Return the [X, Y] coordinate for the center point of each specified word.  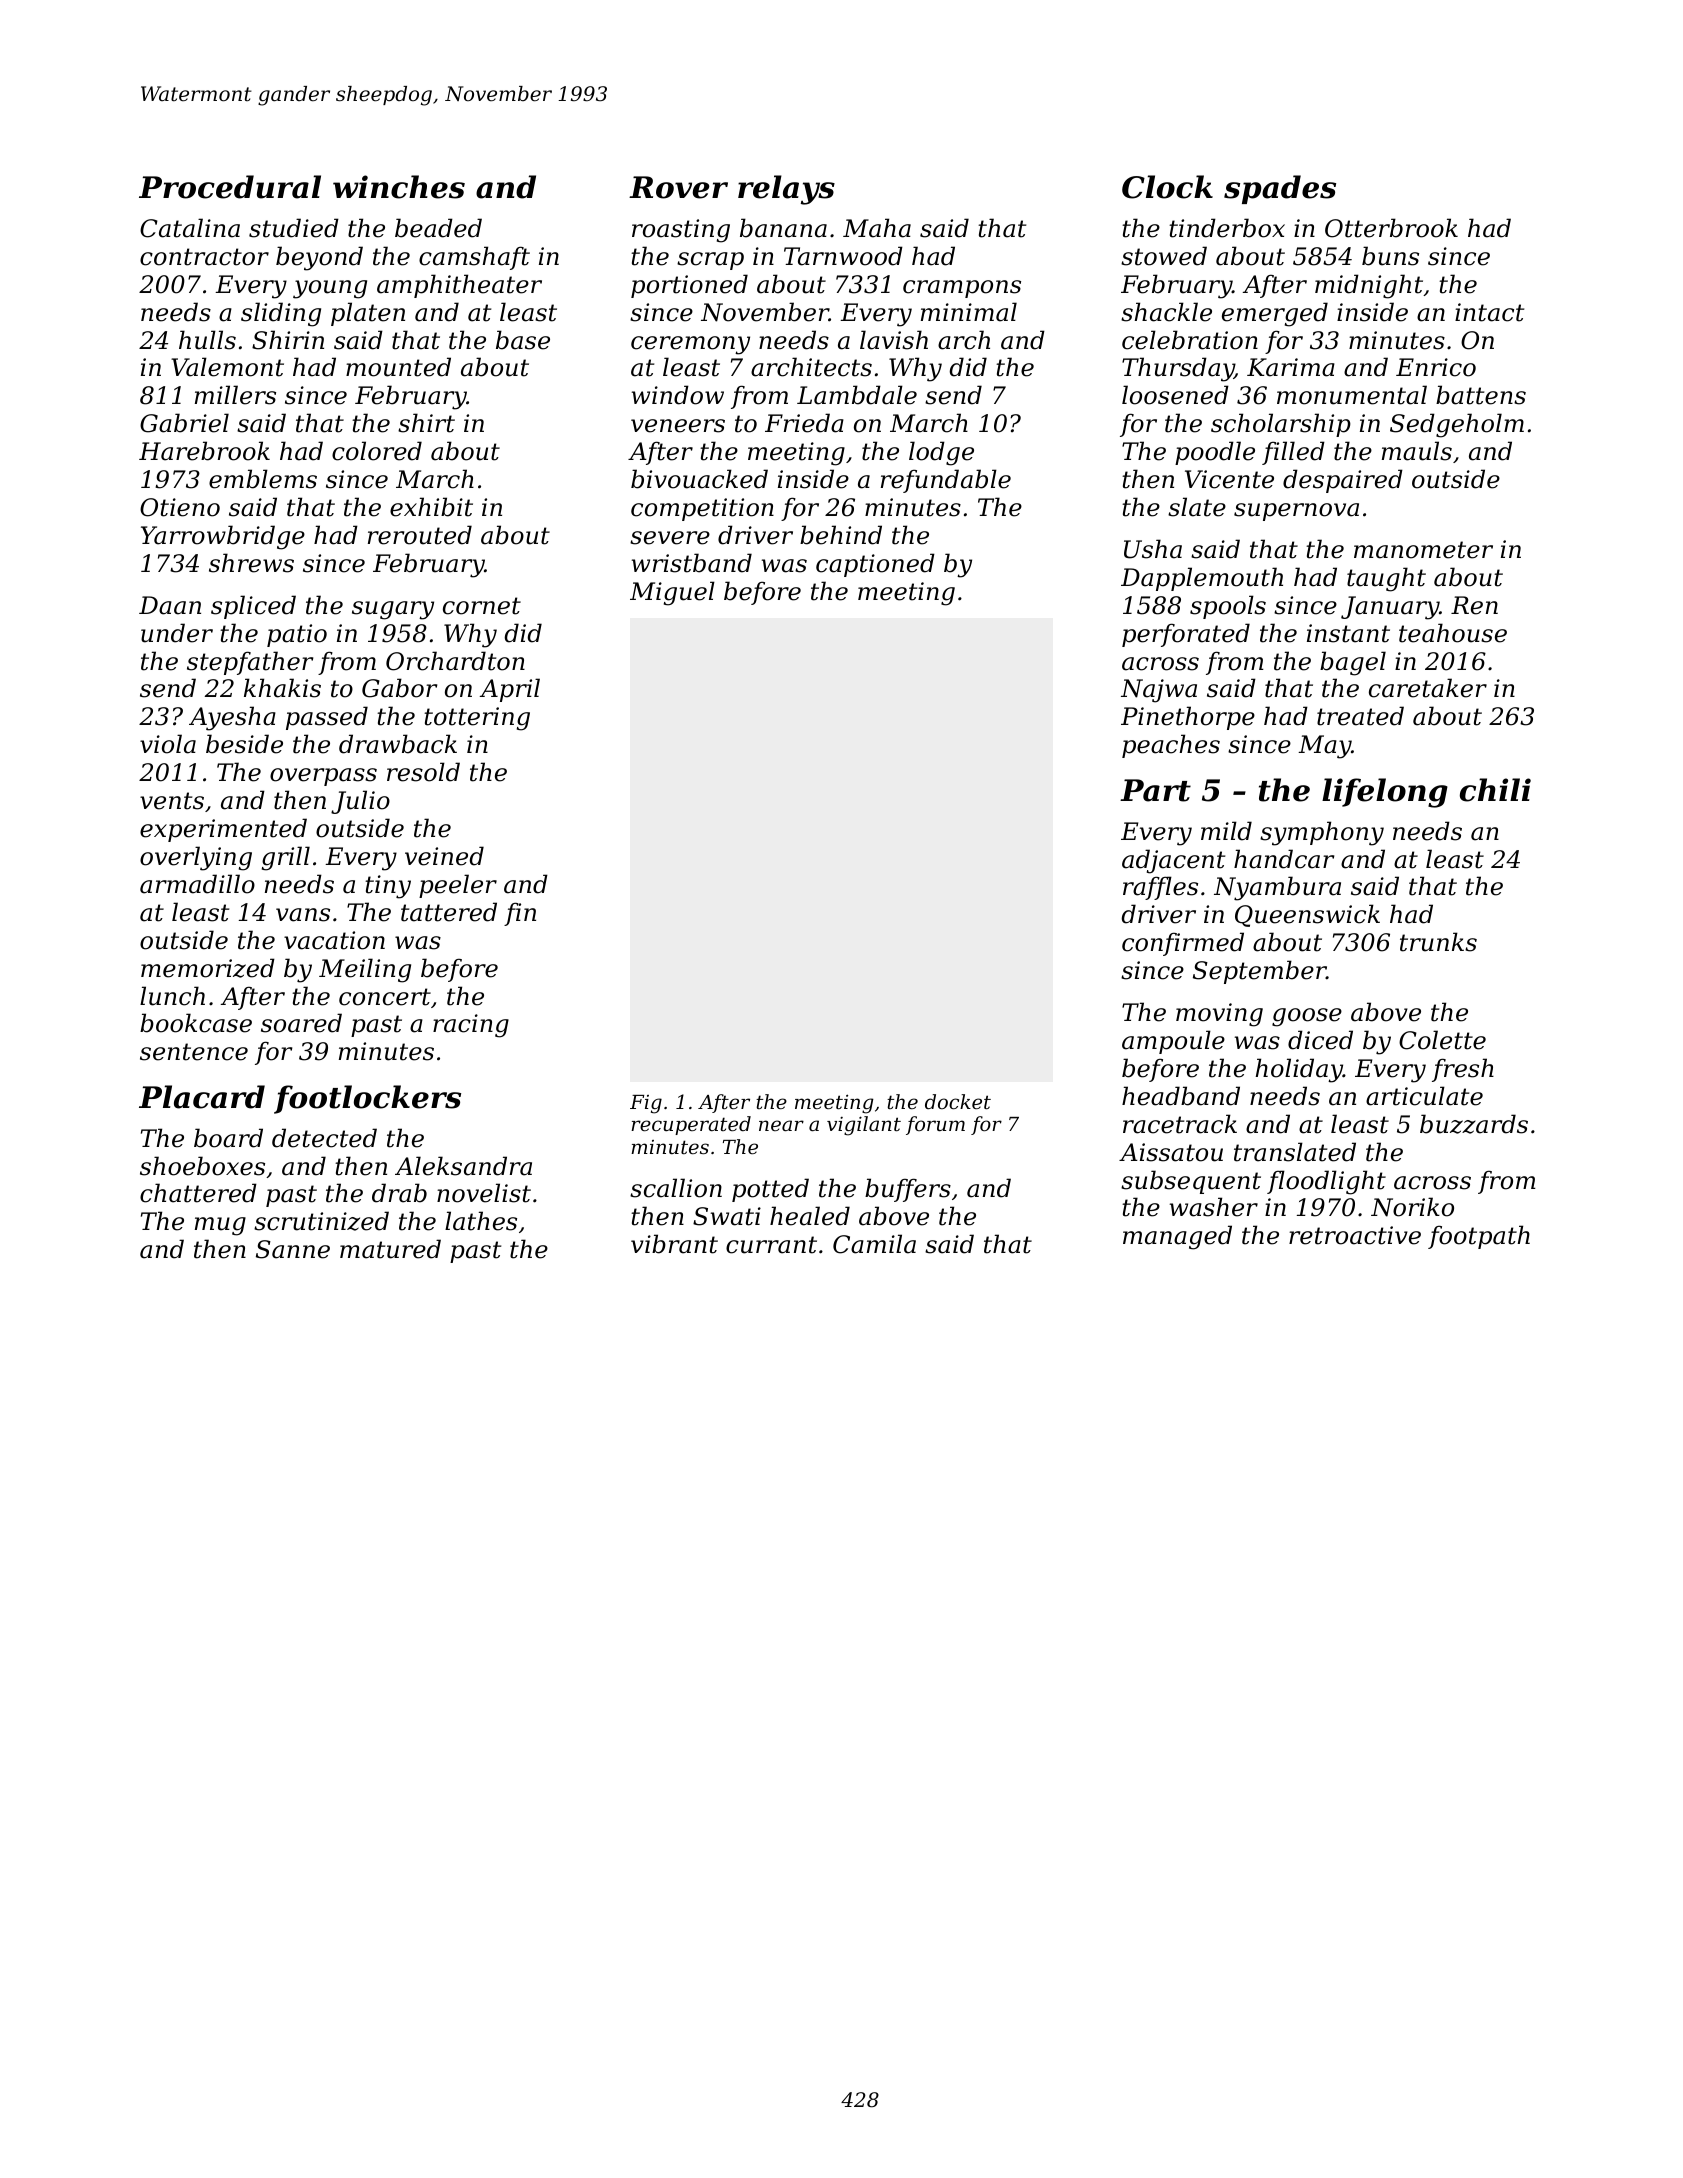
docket [958, 1101]
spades [1280, 189]
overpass [323, 777]
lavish [894, 340]
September [1259, 972]
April [510, 690]
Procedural [230, 187]
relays [786, 190]
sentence [194, 1052]
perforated [1186, 635]
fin [520, 914]
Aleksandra [463, 1166]
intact [1489, 312]
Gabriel [184, 423]
